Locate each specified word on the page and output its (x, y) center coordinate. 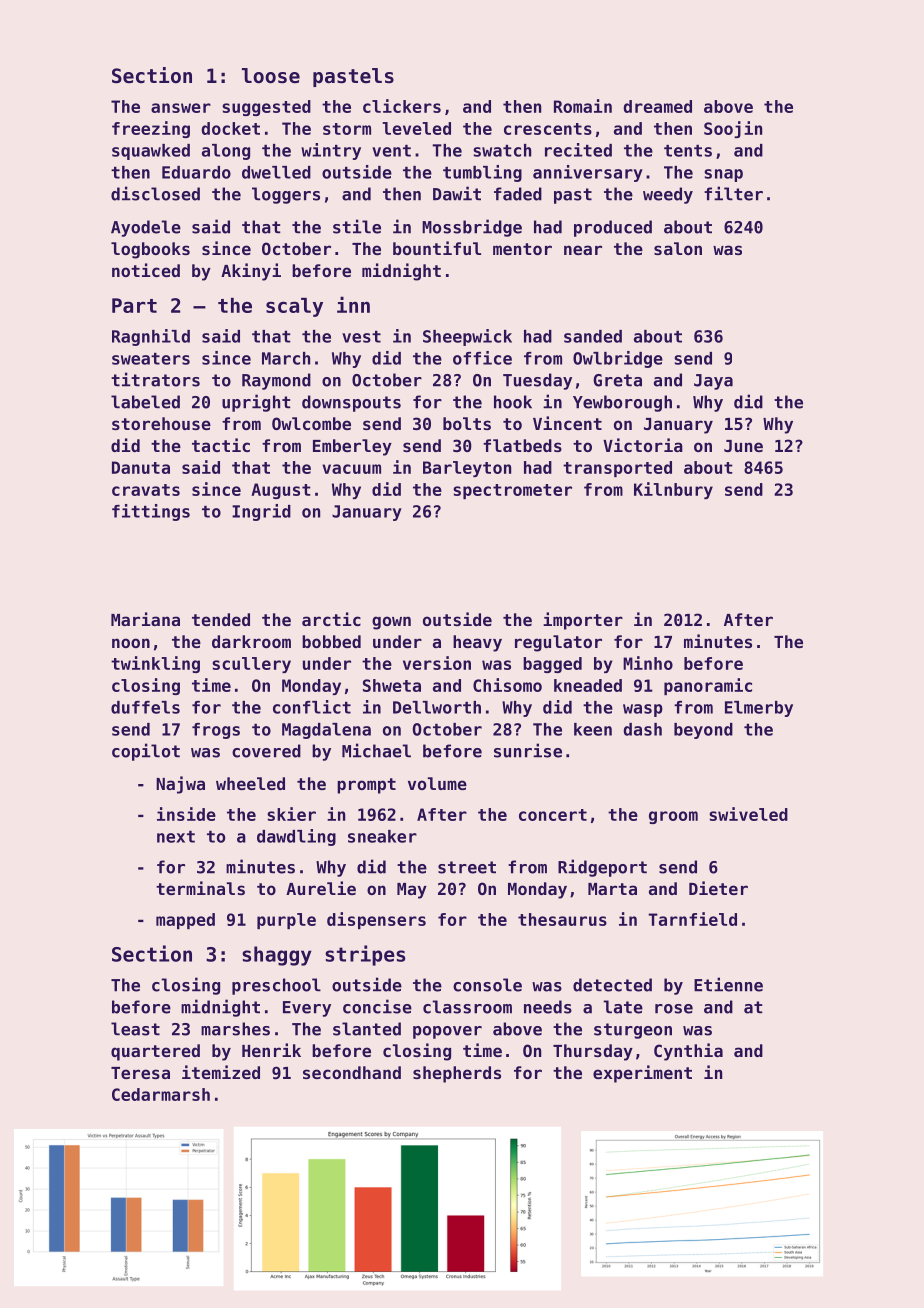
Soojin (733, 129)
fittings (151, 512)
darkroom (251, 641)
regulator (558, 643)
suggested (266, 108)
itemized (221, 1072)
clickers (402, 106)
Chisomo (507, 685)
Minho (648, 663)
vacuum (351, 469)
